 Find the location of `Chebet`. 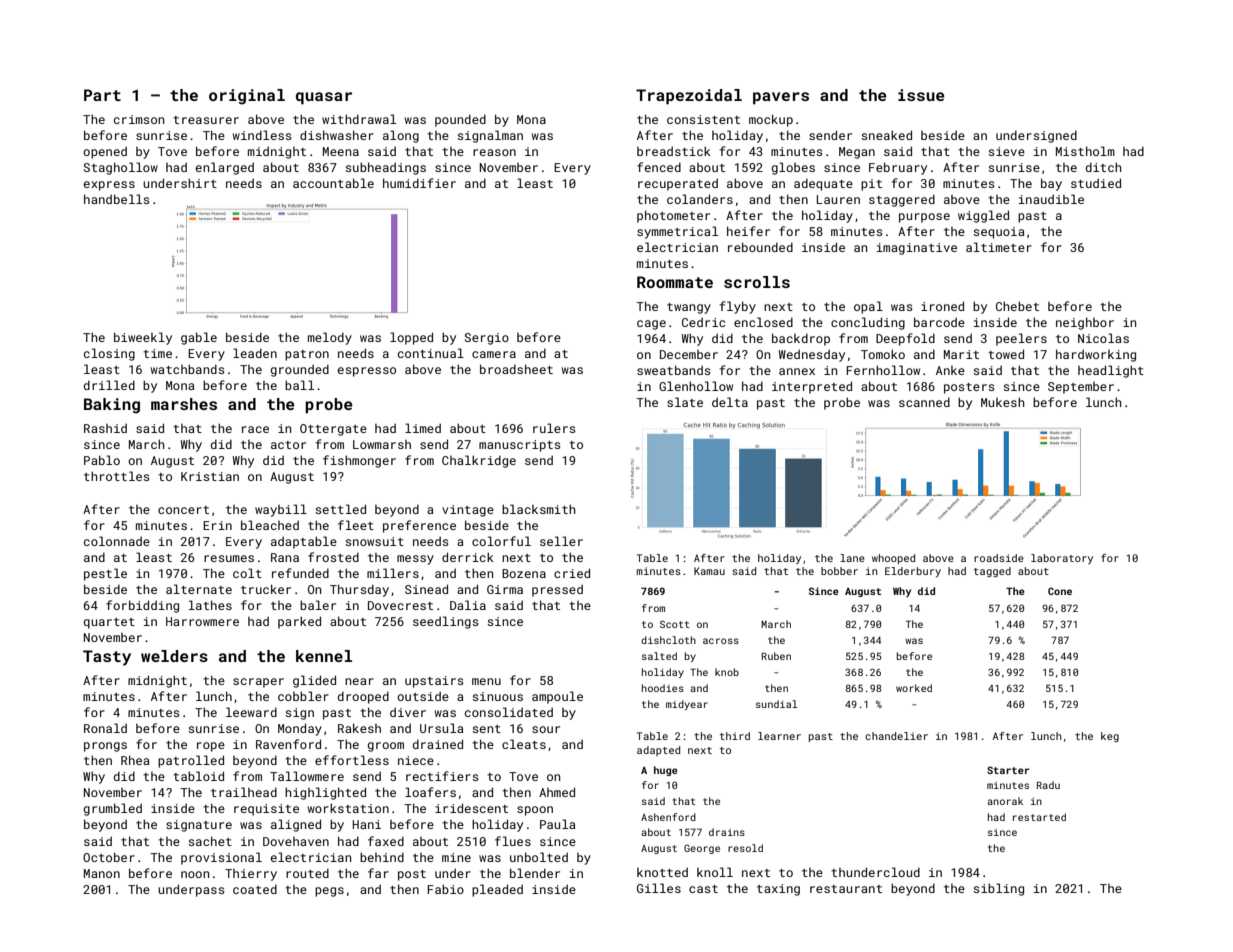

Chebet is located at coordinates (1017, 306).
